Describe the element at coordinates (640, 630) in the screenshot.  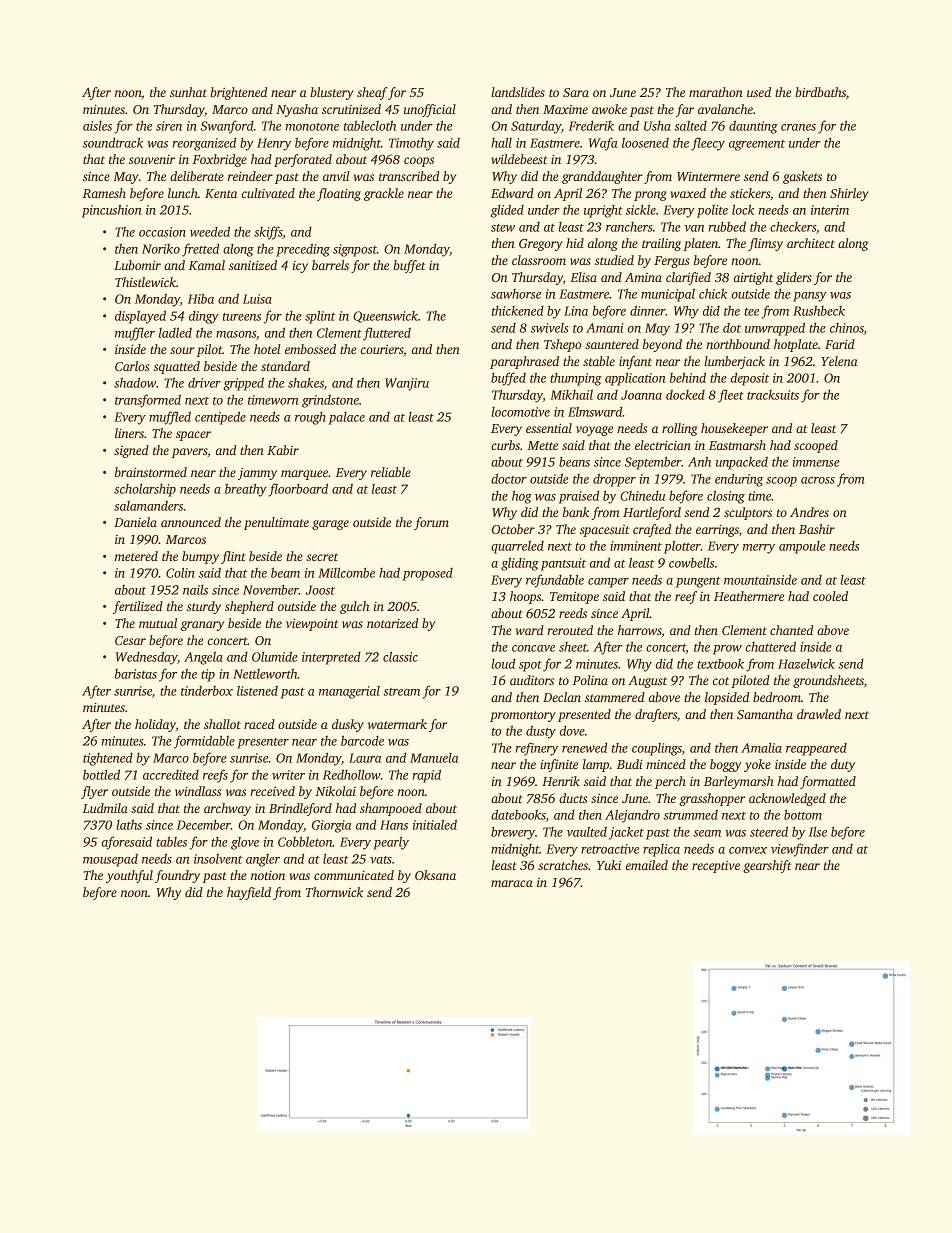
I see `harrows` at that location.
